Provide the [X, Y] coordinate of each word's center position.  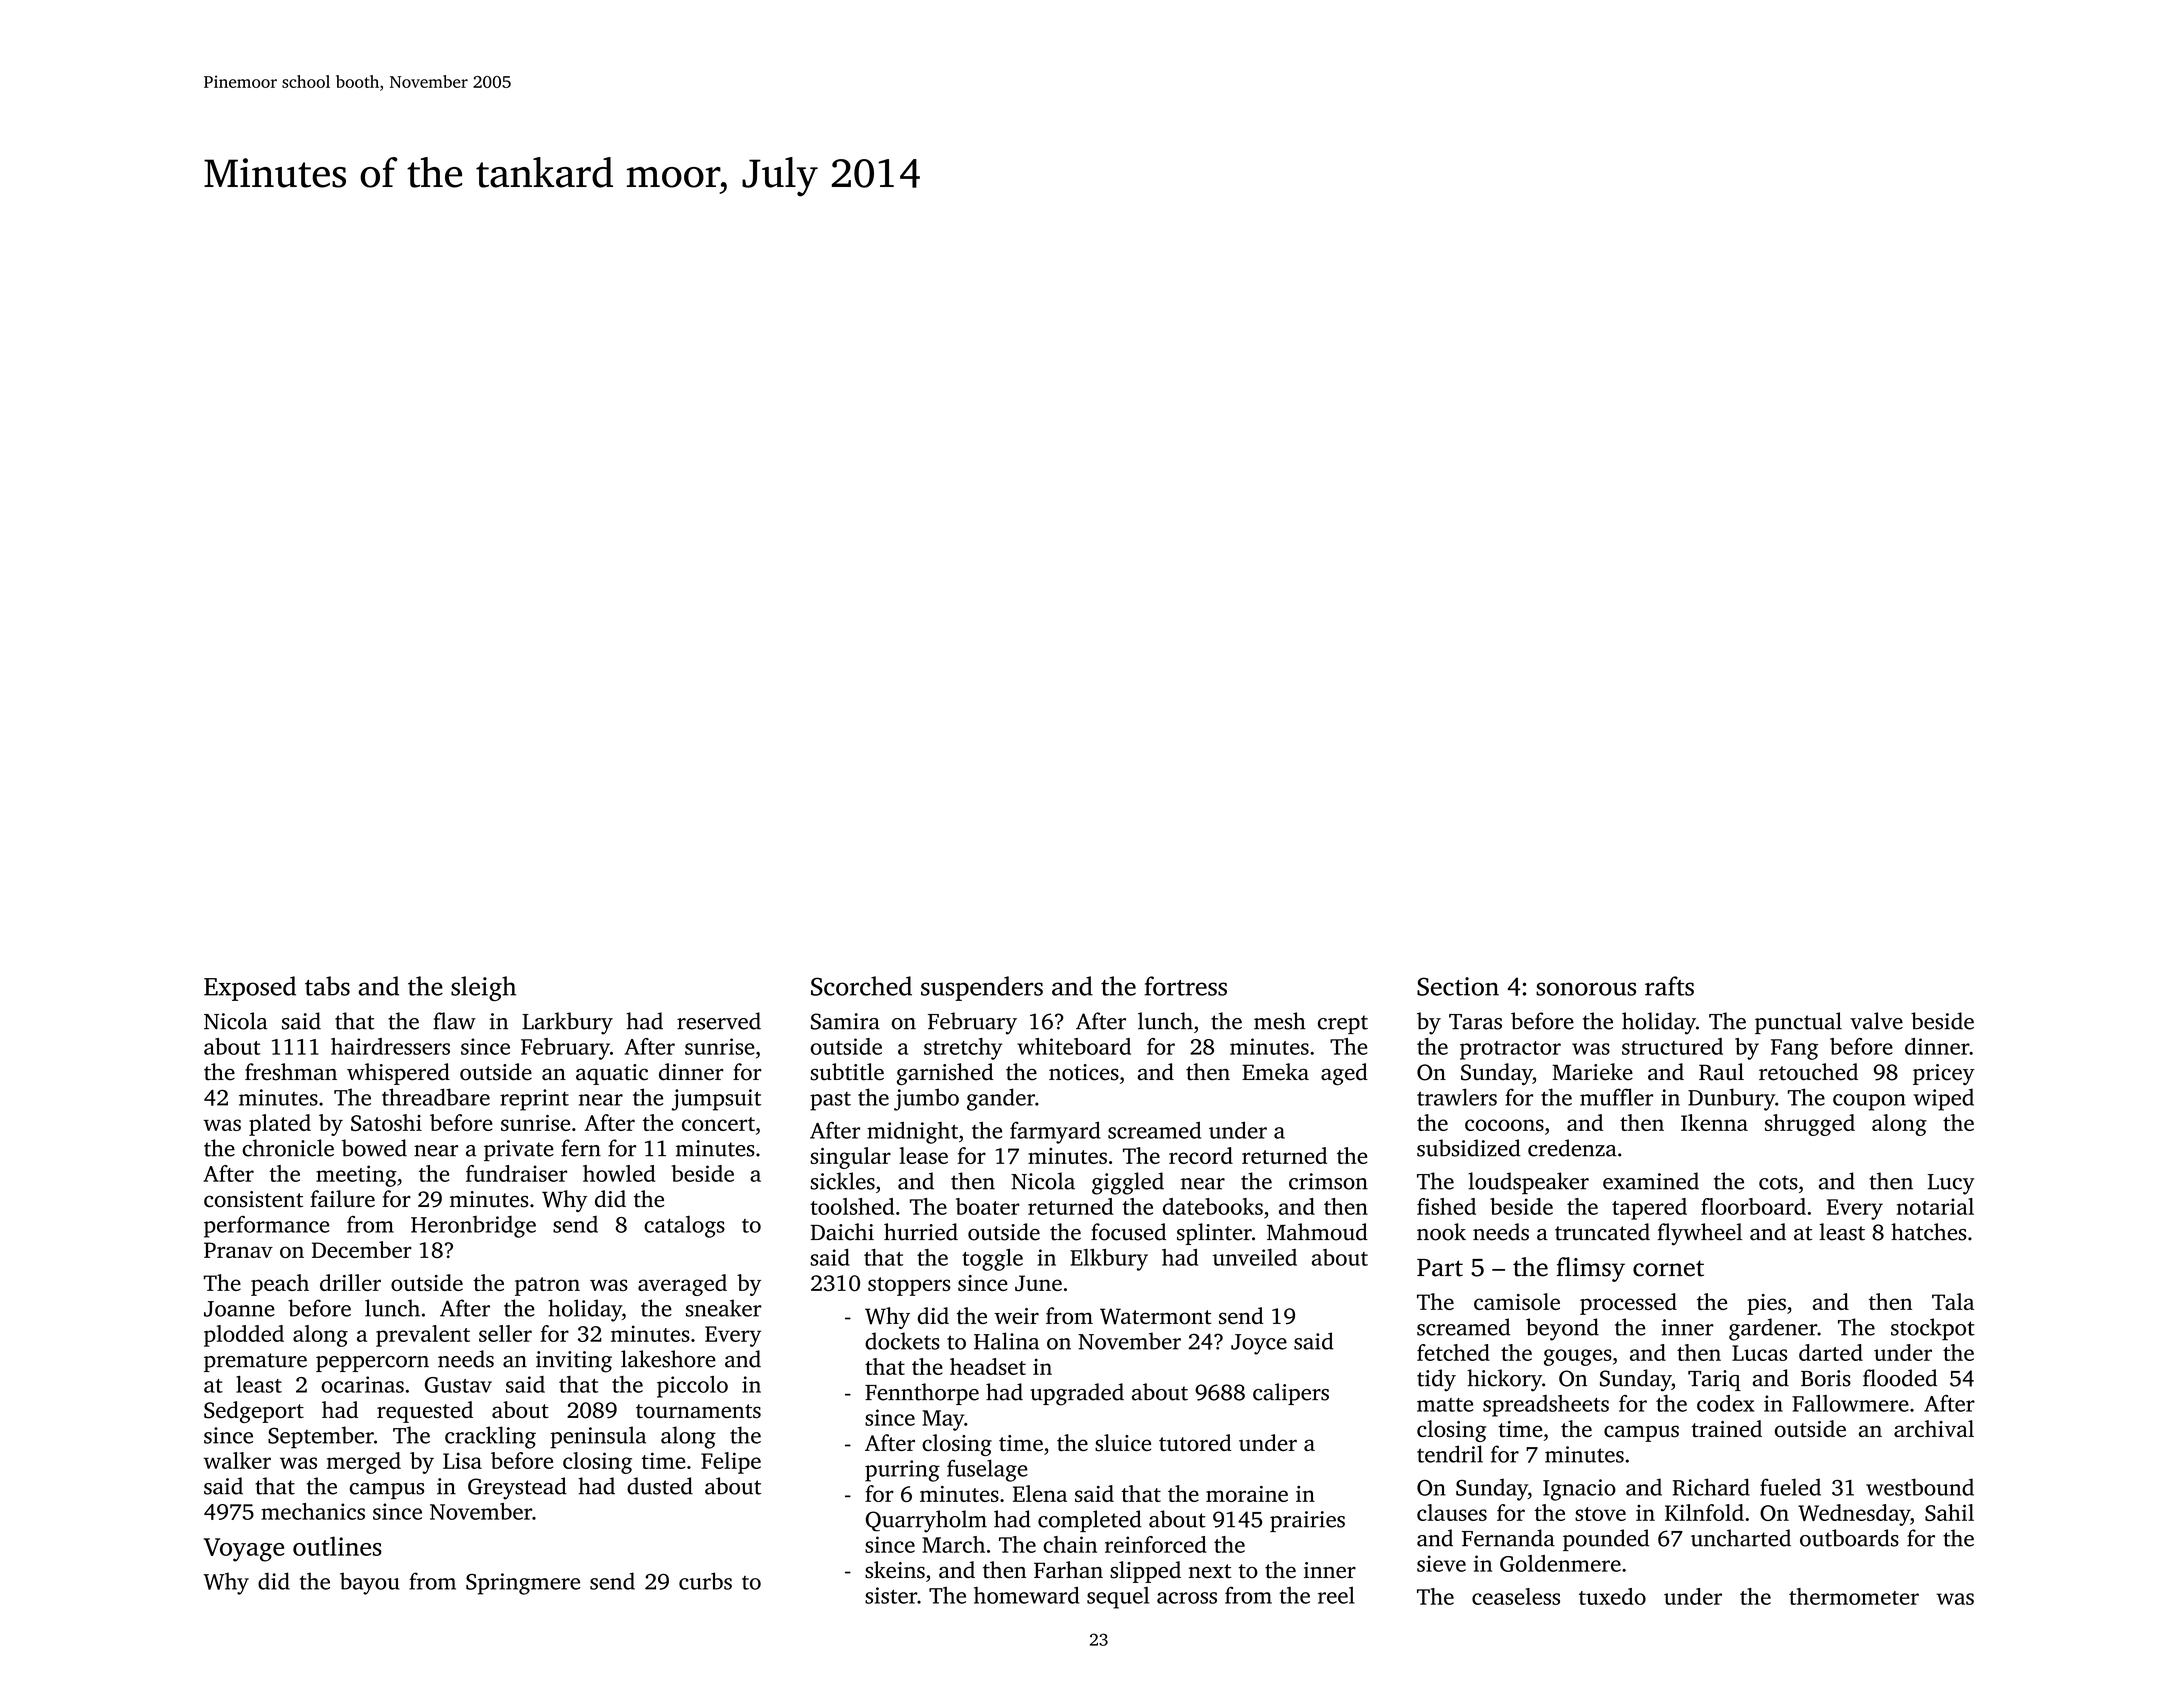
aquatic [612, 1074]
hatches [1928, 1232]
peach [280, 1285]
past [830, 1101]
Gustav [458, 1385]
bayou [370, 1583]
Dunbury [1731, 1099]
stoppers [909, 1286]
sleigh [483, 988]
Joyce [1259, 1344]
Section [1458, 986]
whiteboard [1074, 1046]
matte [1445, 1405]
